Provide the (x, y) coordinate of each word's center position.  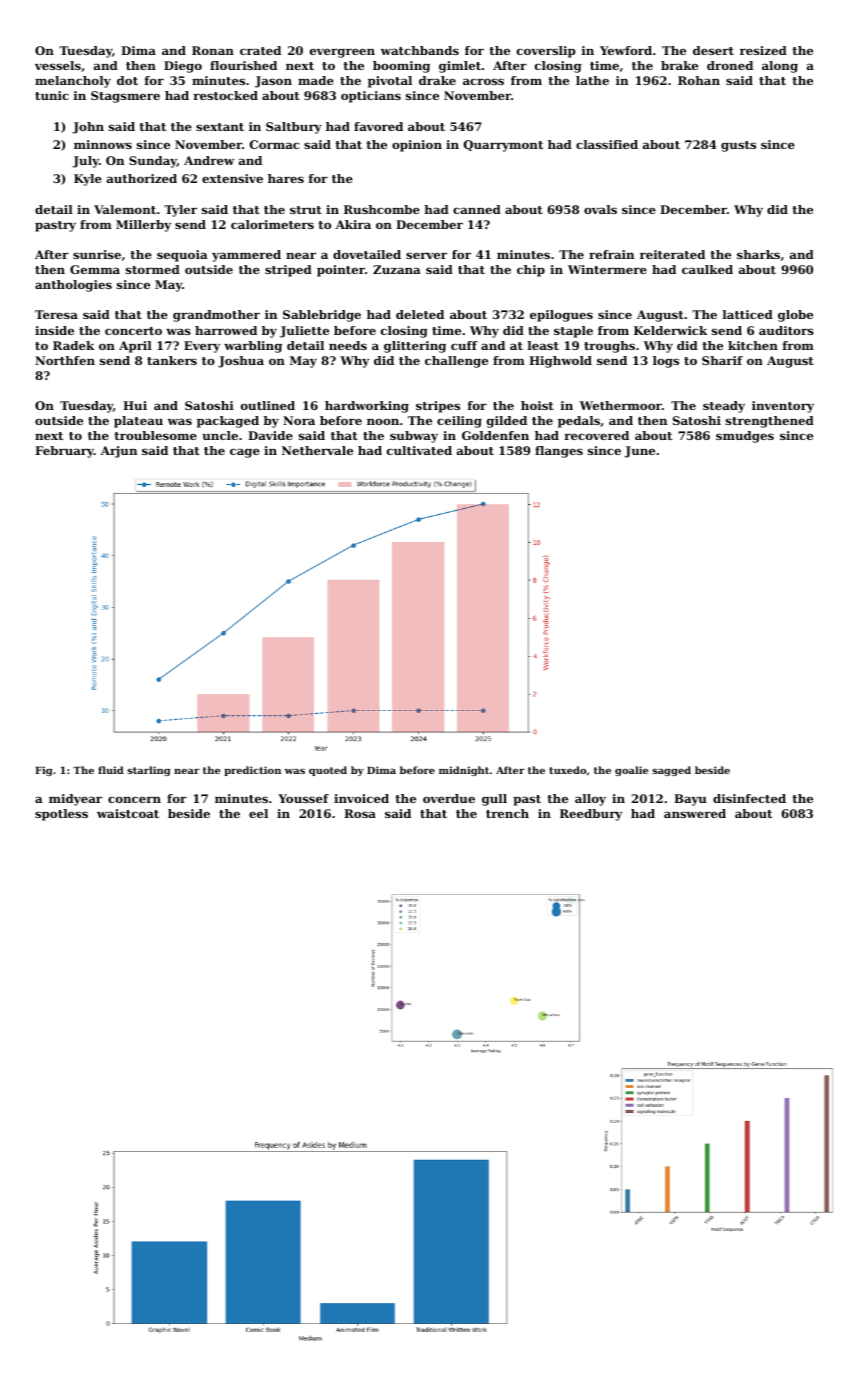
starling (148, 771)
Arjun (119, 452)
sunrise (97, 254)
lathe (592, 80)
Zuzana (397, 269)
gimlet (460, 67)
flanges (559, 452)
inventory (783, 407)
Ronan (213, 50)
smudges (745, 437)
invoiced (361, 798)
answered (695, 813)
